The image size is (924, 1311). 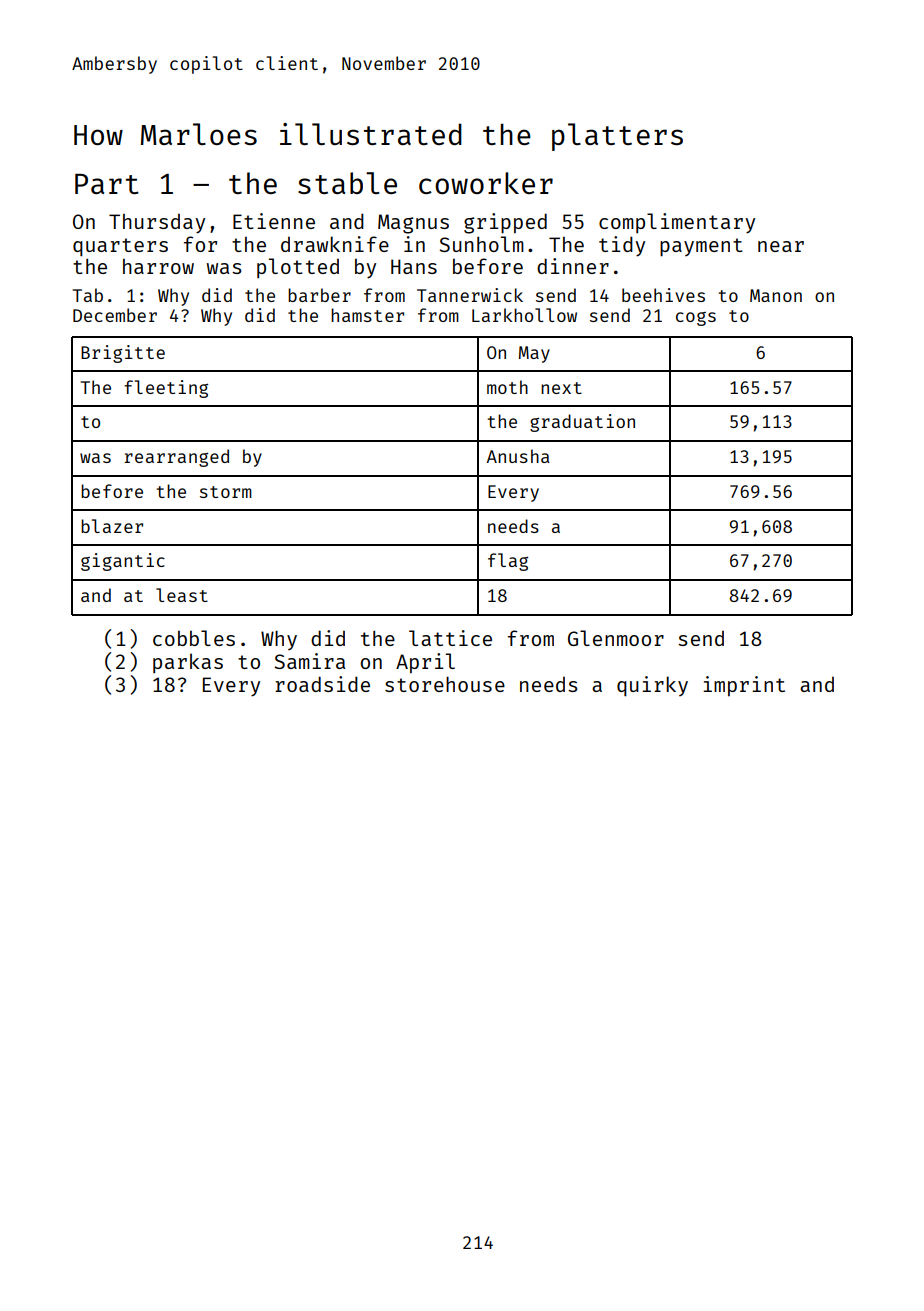 What do you see at coordinates (744, 686) in the screenshot?
I see `imprint` at bounding box center [744, 686].
